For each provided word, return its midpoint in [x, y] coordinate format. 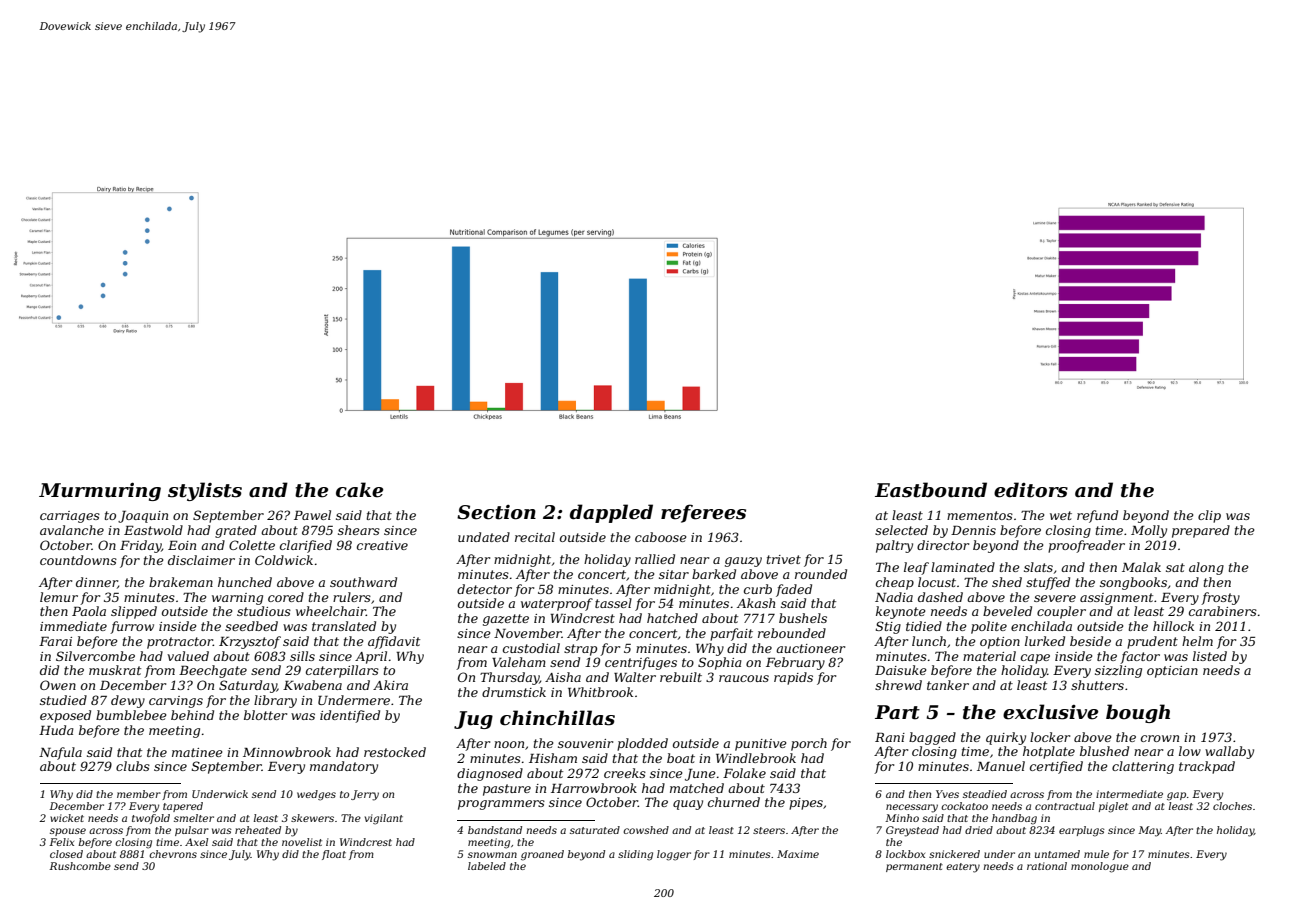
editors [1031, 490]
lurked [1045, 641]
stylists [205, 491]
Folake [744, 773]
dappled [611, 513]
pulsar [192, 831]
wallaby [1229, 752]
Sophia [720, 663]
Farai [55, 641]
